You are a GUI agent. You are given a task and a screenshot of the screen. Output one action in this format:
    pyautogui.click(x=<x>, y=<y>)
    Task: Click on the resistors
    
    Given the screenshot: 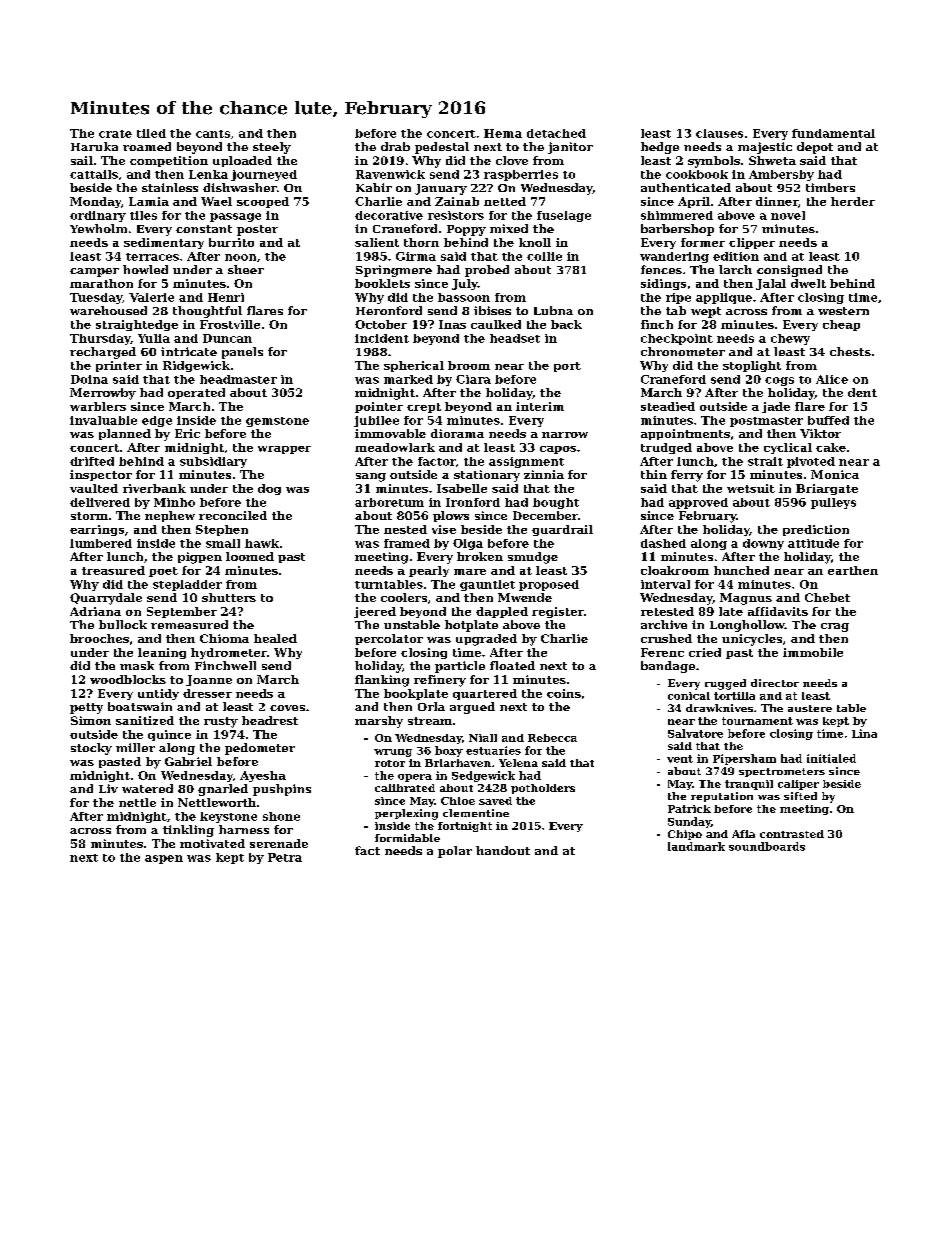 What is the action you would take?
    pyautogui.click(x=456, y=215)
